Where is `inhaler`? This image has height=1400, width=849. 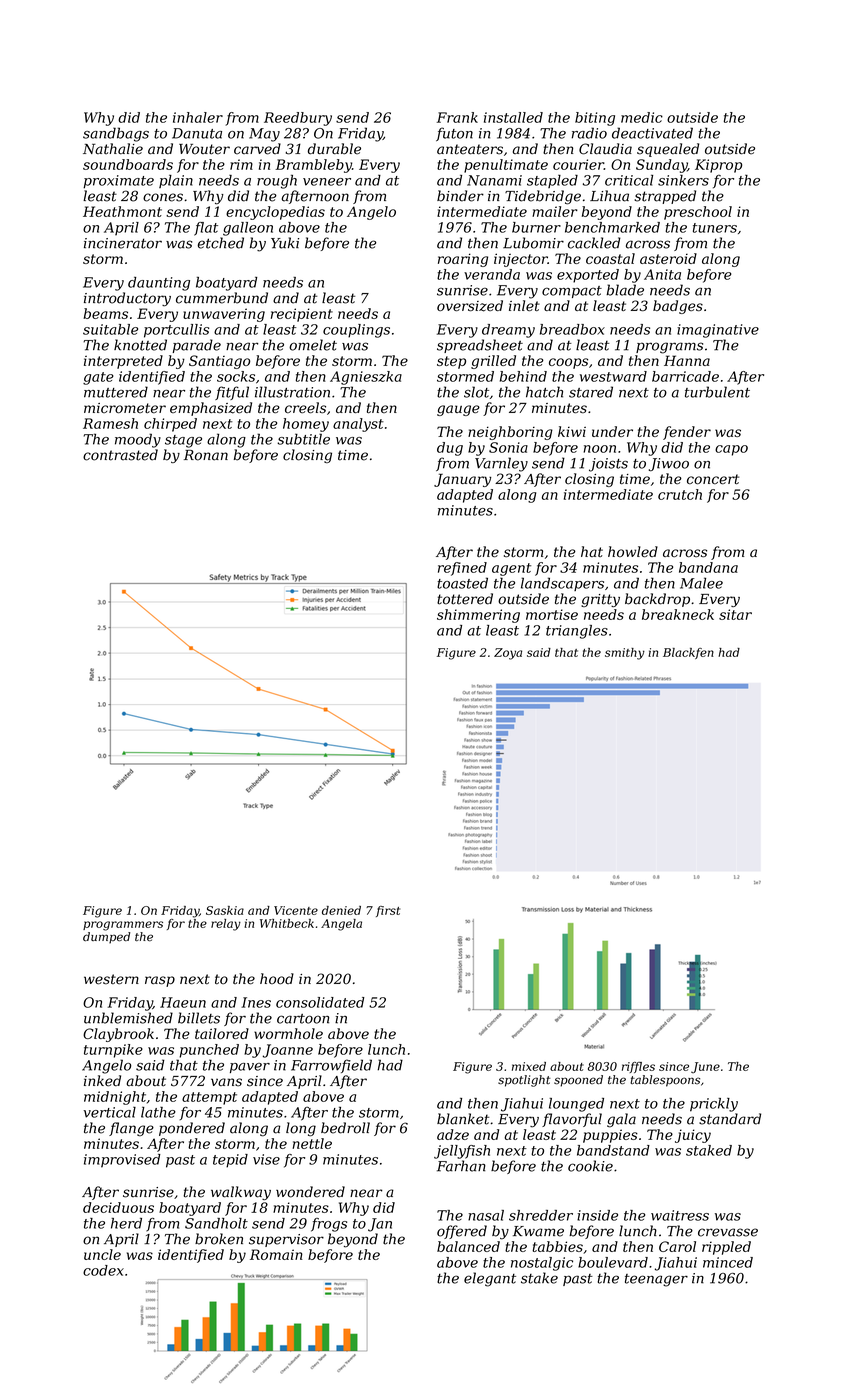 inhaler is located at coordinates (198, 117).
